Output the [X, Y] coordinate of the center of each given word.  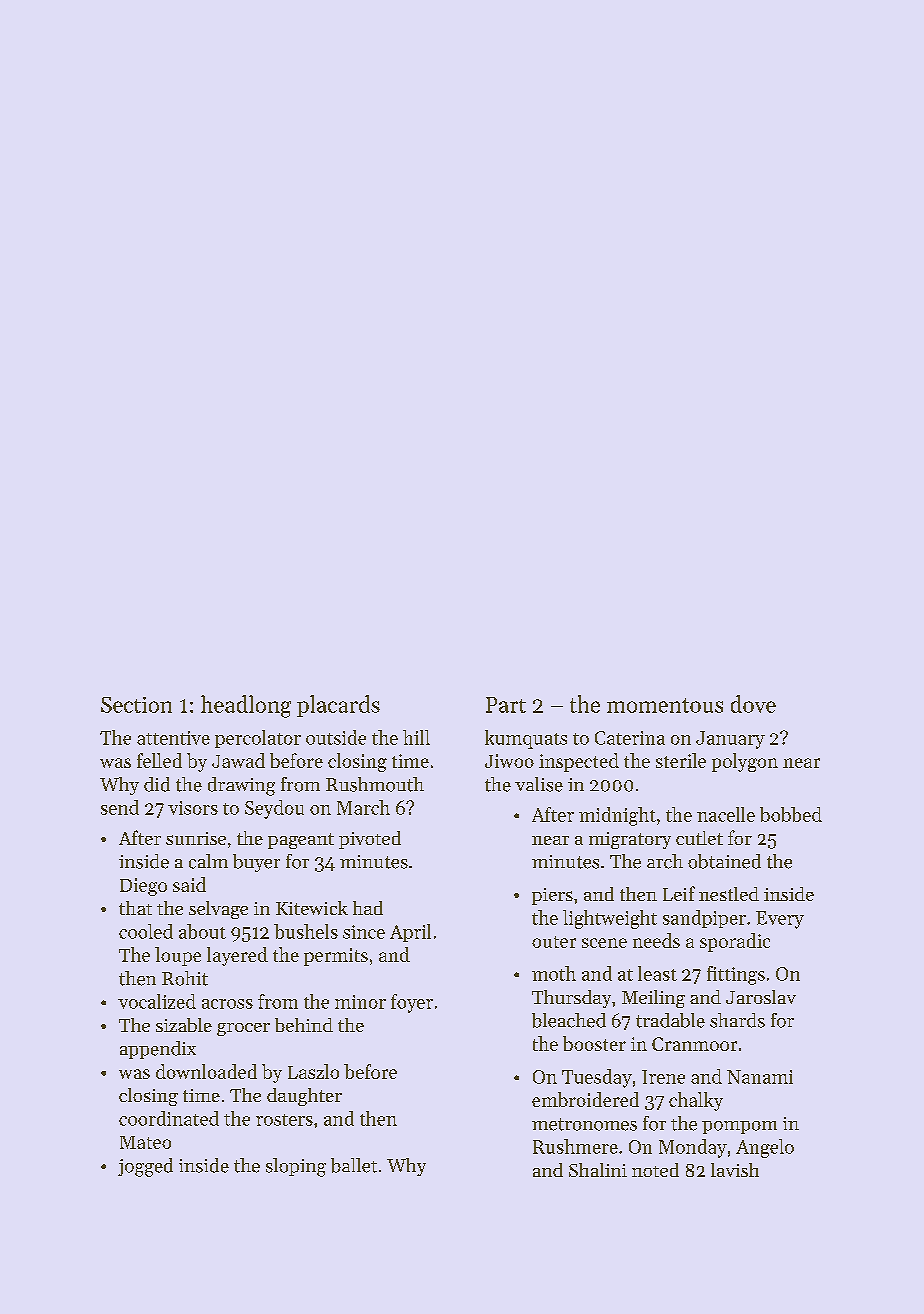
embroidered [585, 1099]
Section [136, 705]
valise [539, 784]
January [730, 740]
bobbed [791, 814]
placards [338, 706]
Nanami [760, 1077]
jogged [145, 1167]
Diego [143, 887]
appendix [158, 1050]
